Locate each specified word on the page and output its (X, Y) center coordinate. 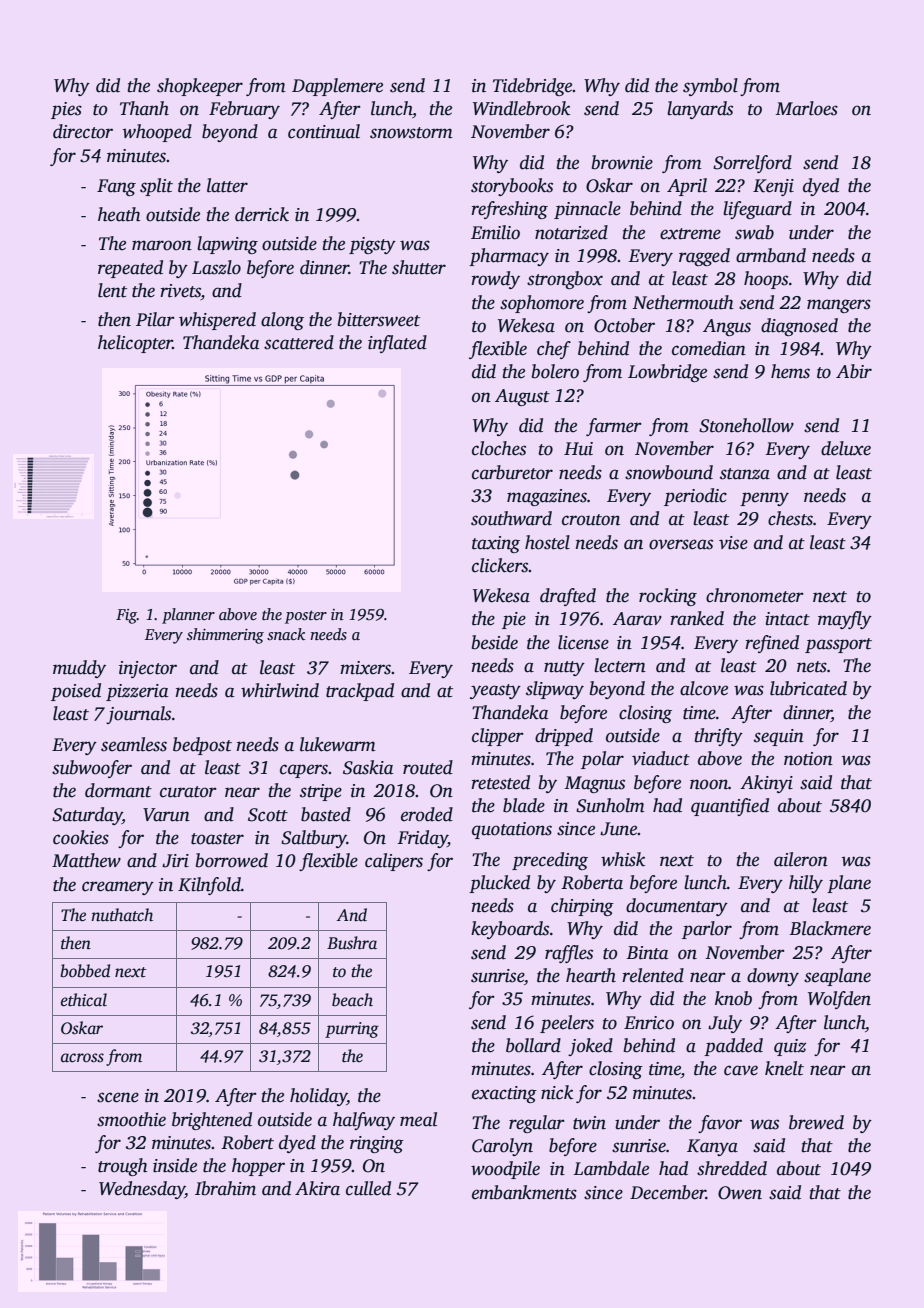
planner (188, 616)
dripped (564, 737)
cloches (499, 448)
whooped (157, 133)
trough (123, 1167)
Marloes (807, 108)
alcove (704, 688)
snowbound (669, 472)
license (583, 642)
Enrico (649, 1023)
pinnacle (587, 210)
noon (709, 784)
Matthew (86, 860)
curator (188, 792)
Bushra (352, 943)
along (282, 321)
